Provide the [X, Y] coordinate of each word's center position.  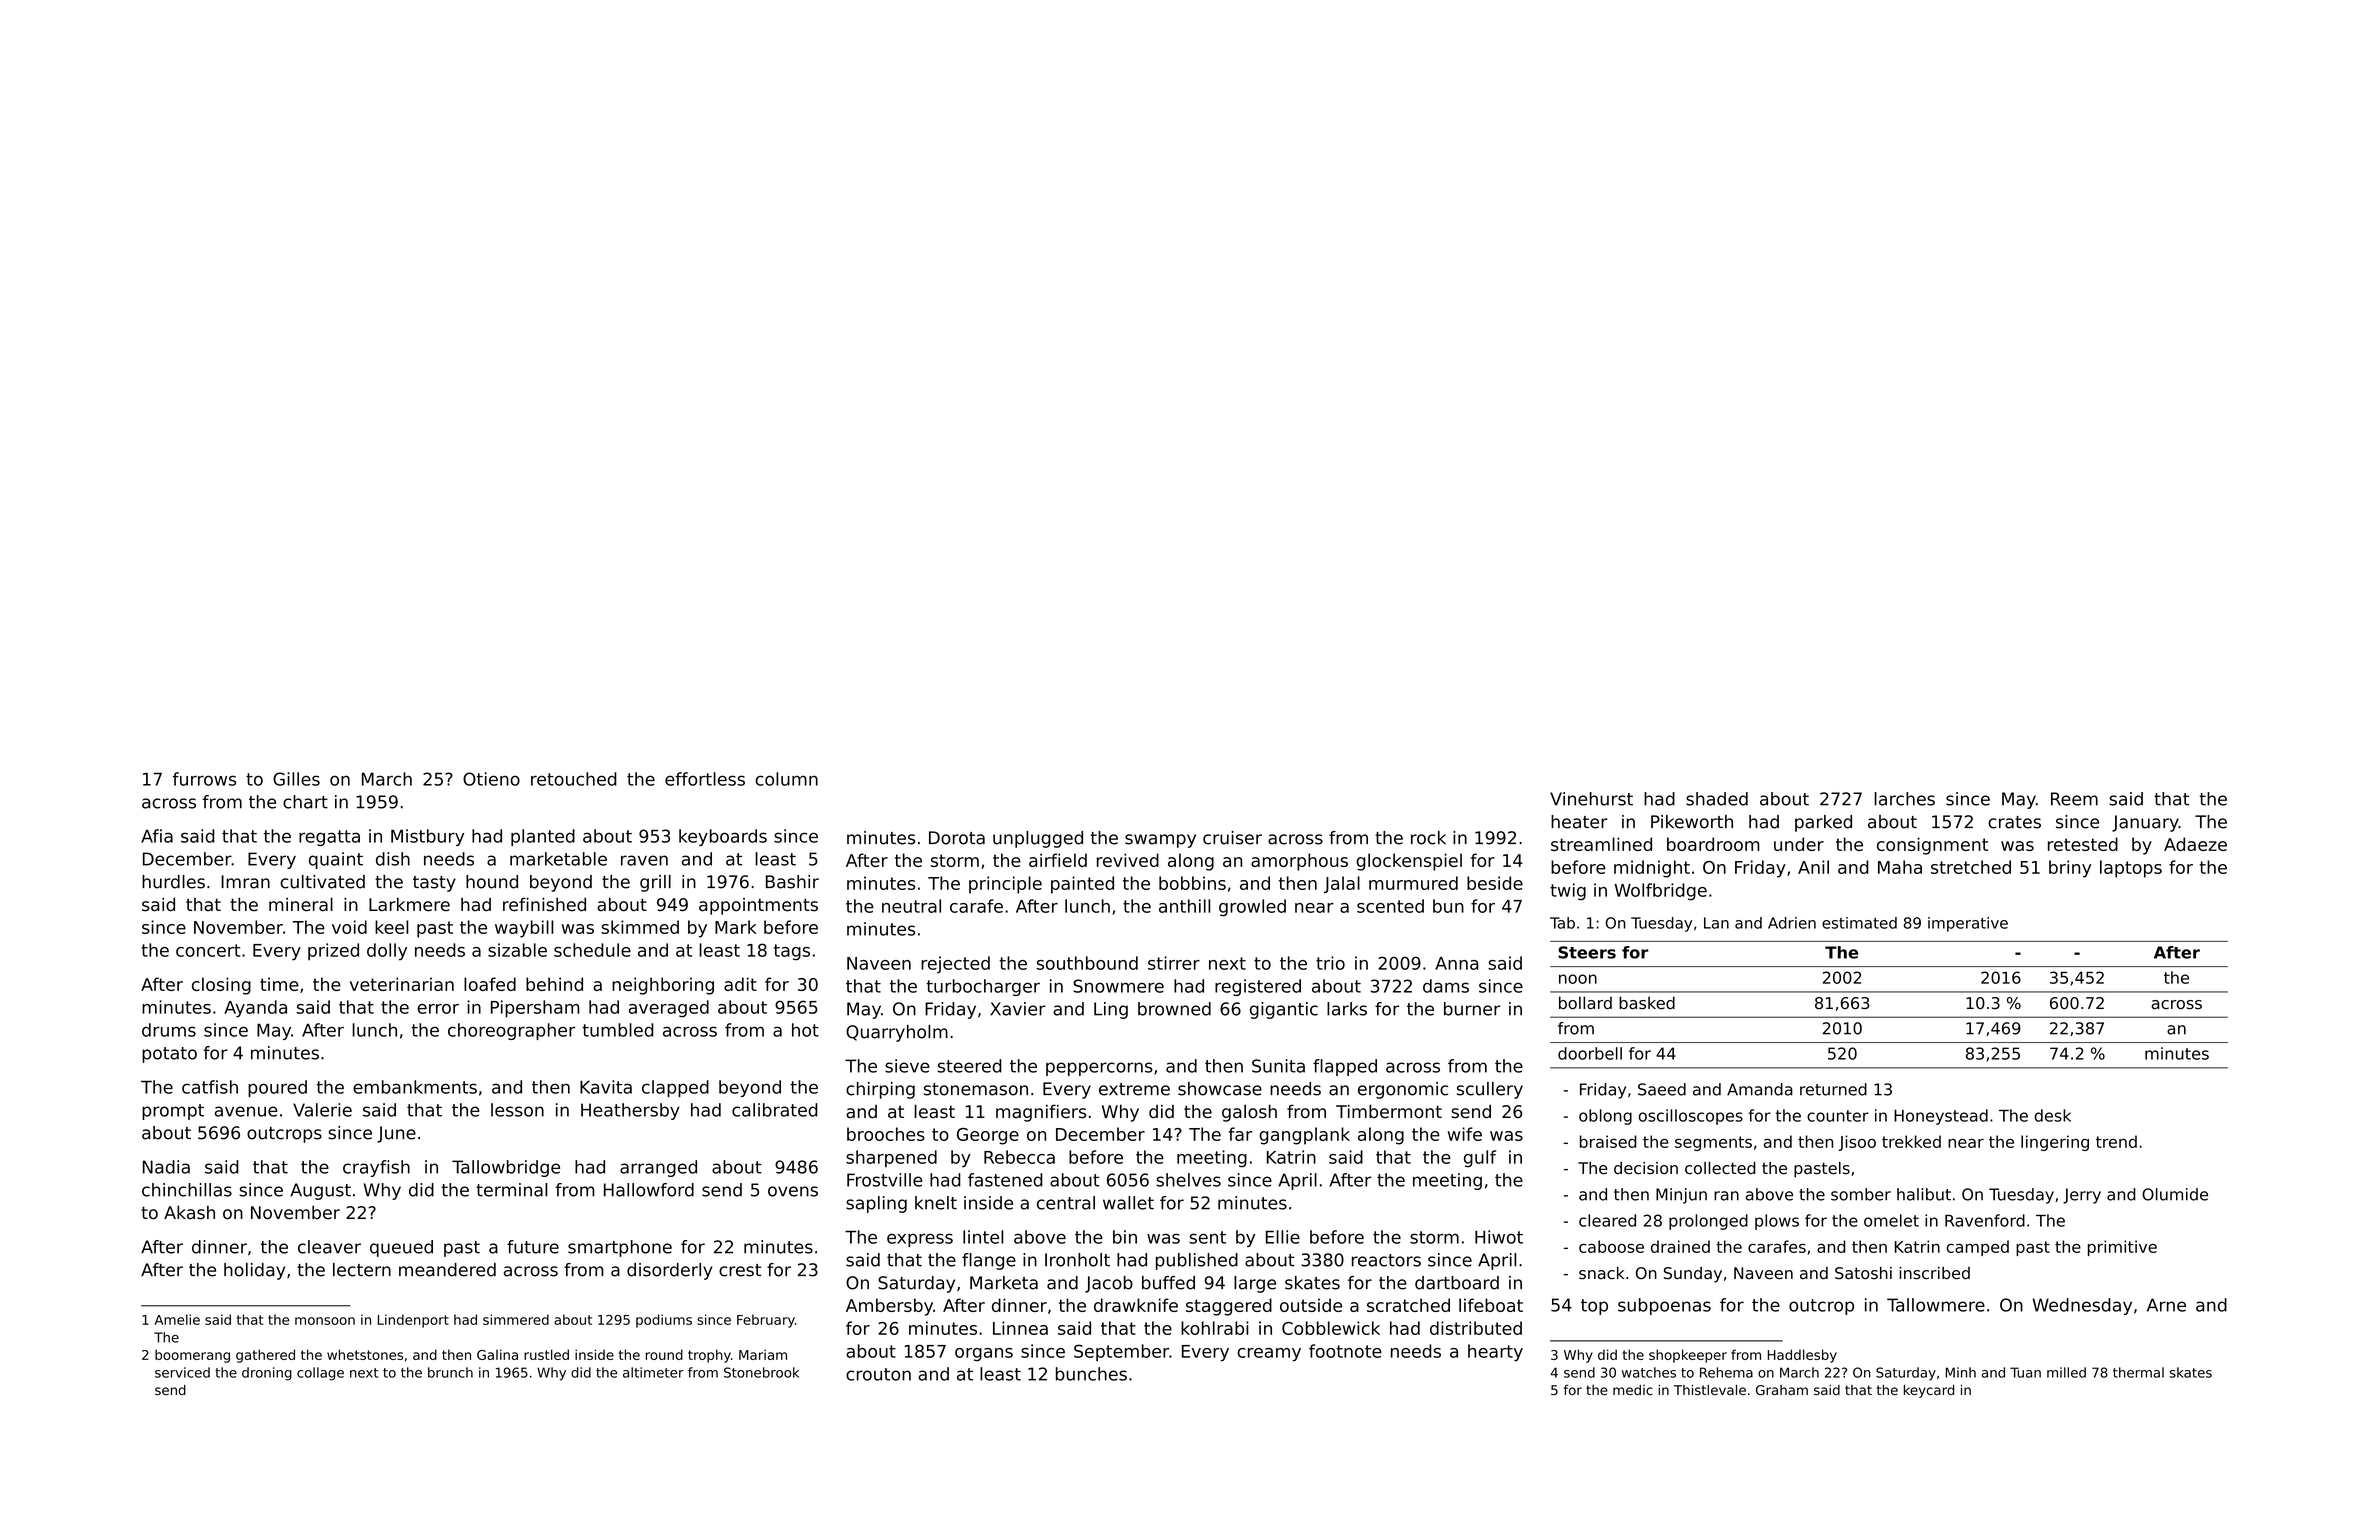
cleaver [329, 1247]
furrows [204, 779]
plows [1777, 1222]
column [786, 779]
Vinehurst [1591, 799]
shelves [1188, 1180]
